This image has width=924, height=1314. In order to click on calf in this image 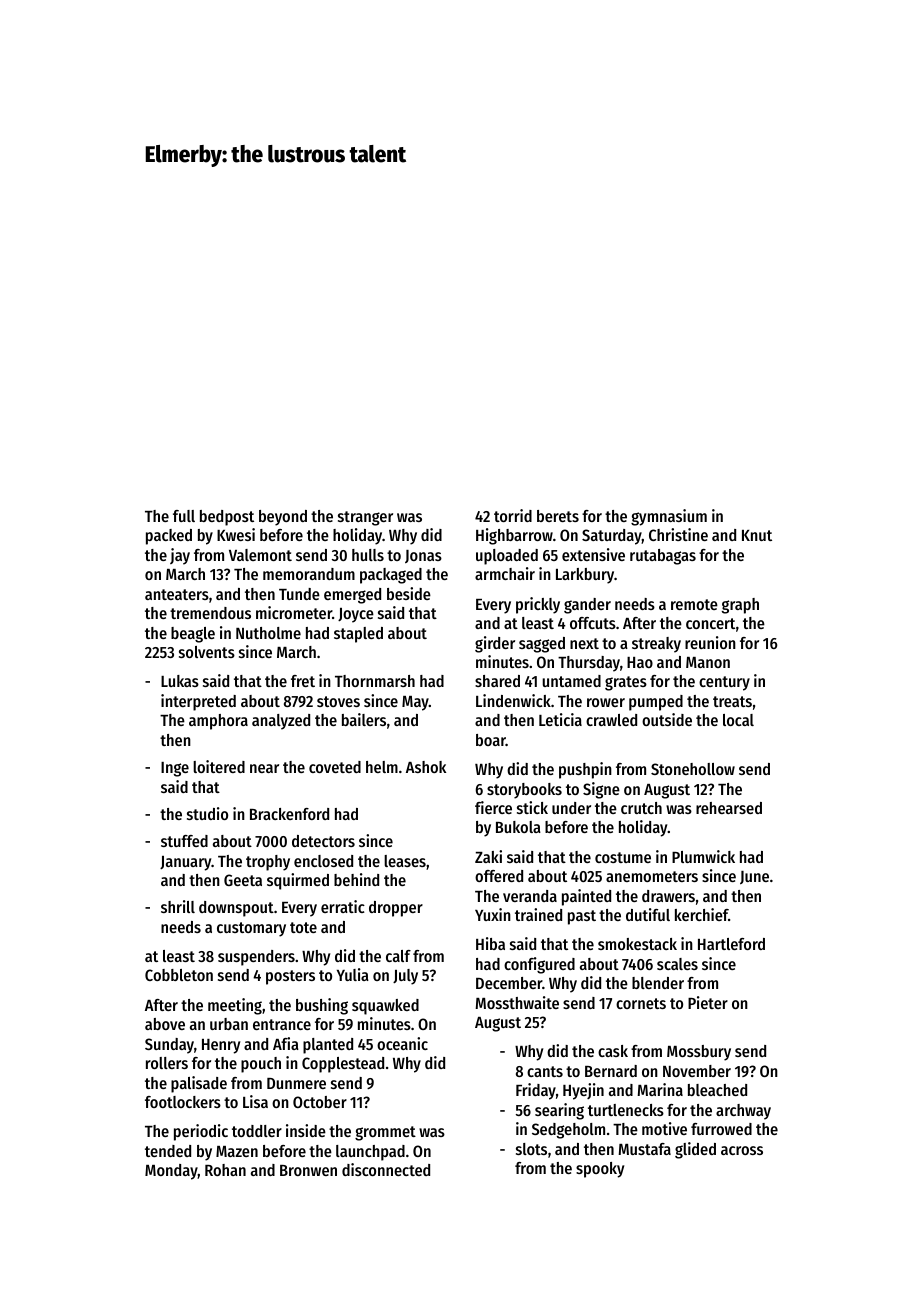, I will do `click(398, 956)`.
